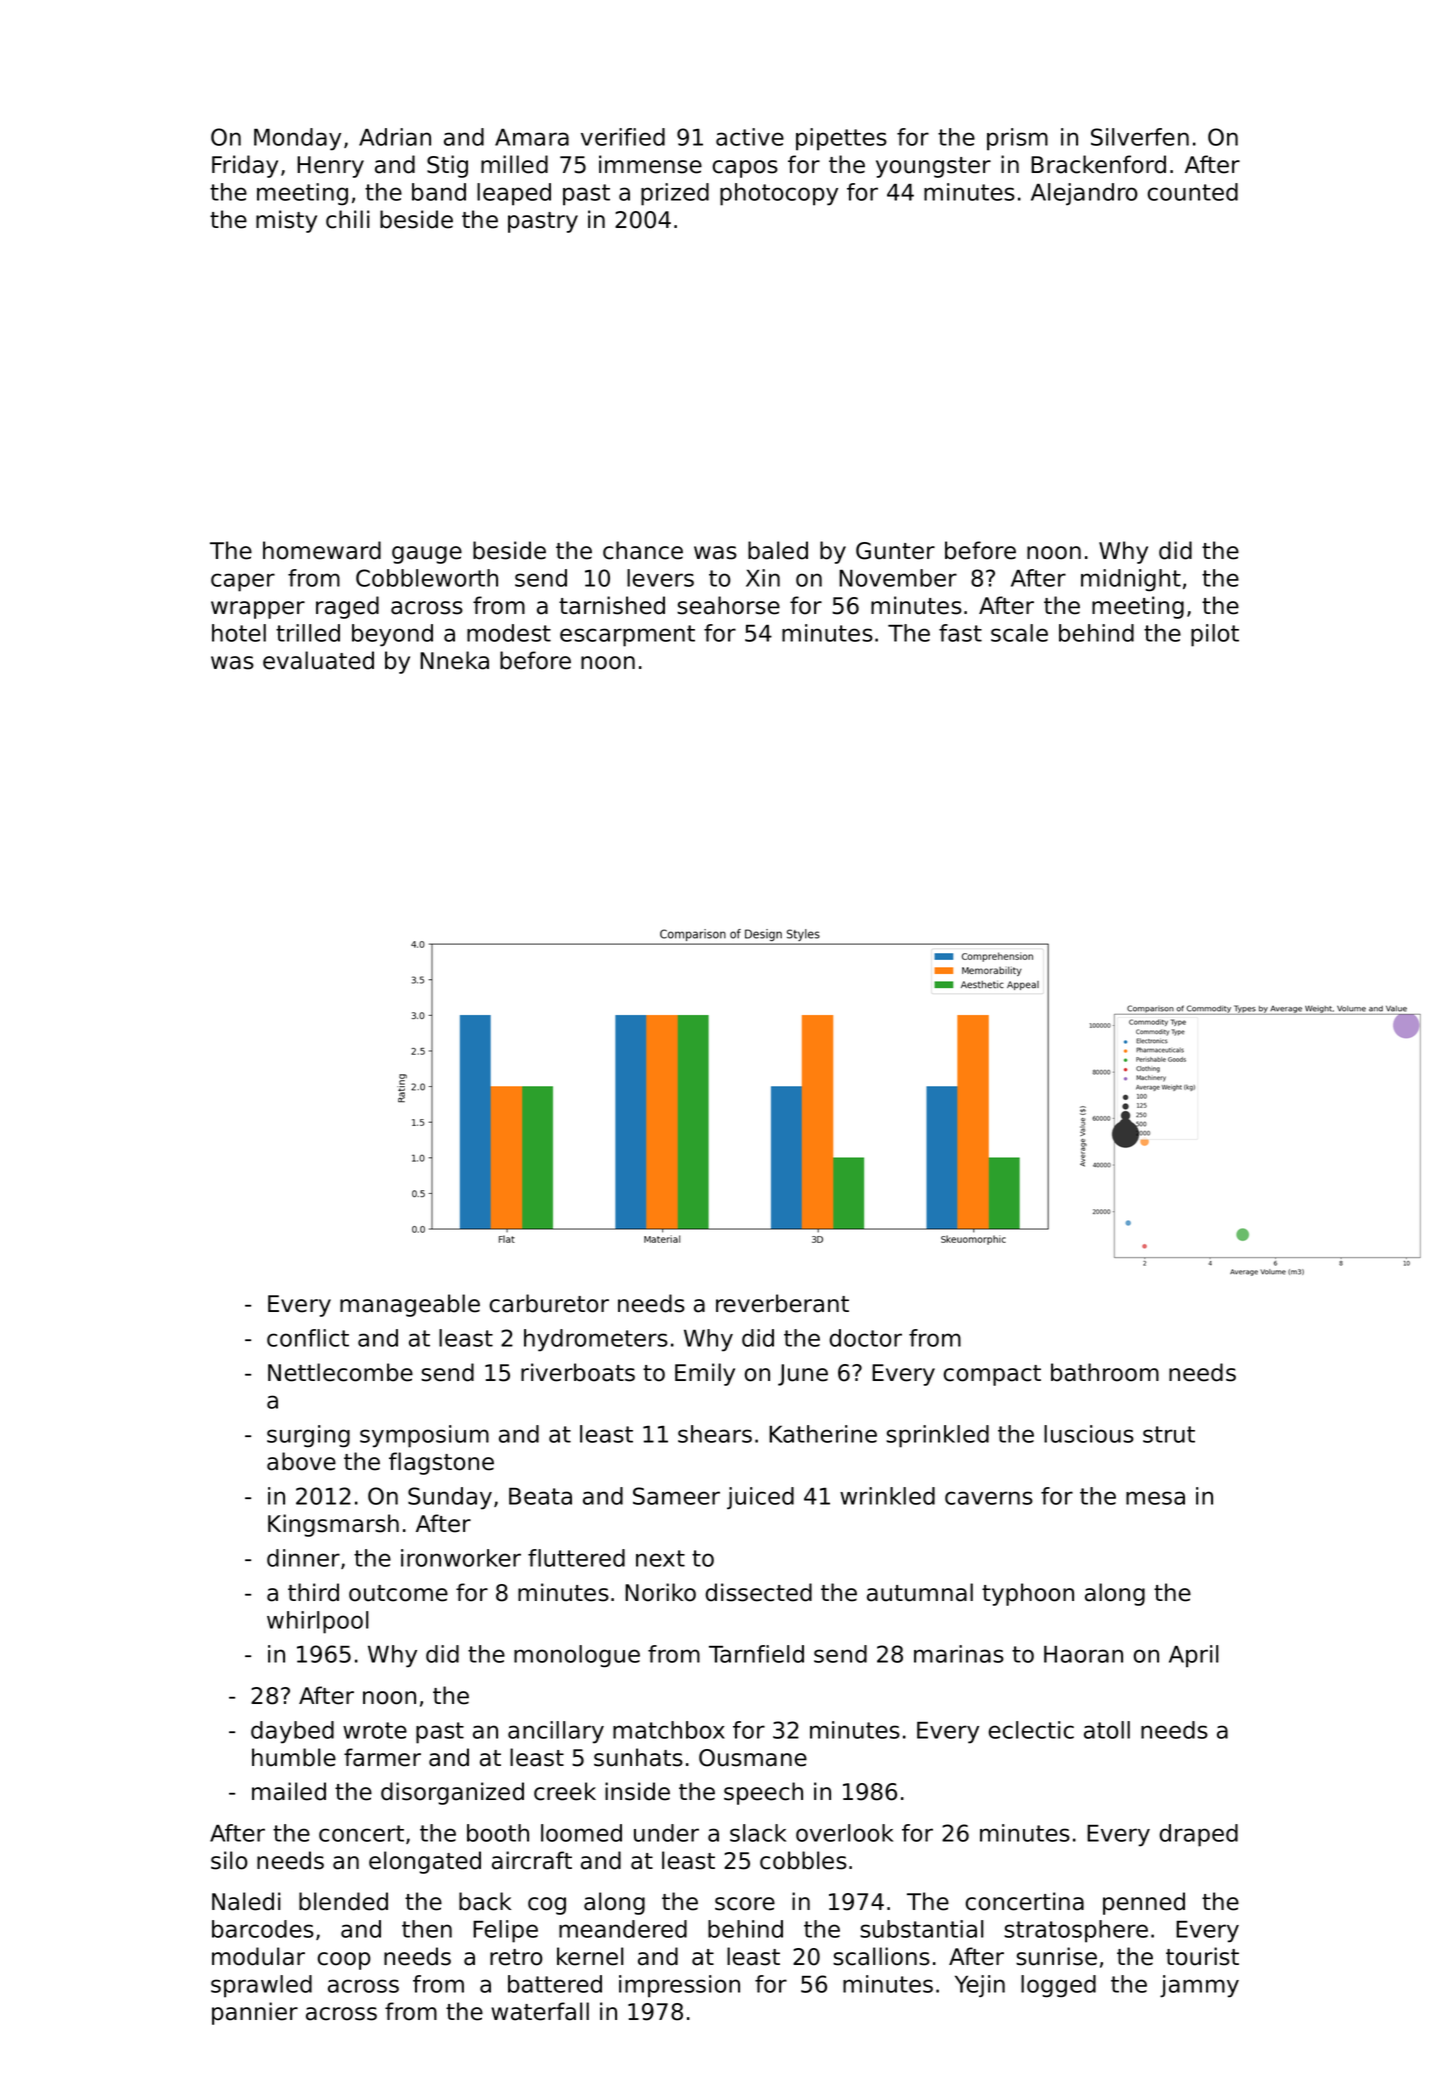 This image has height=2100, width=1450. Describe the element at coordinates (643, 550) in the image. I see `chance` at that location.
